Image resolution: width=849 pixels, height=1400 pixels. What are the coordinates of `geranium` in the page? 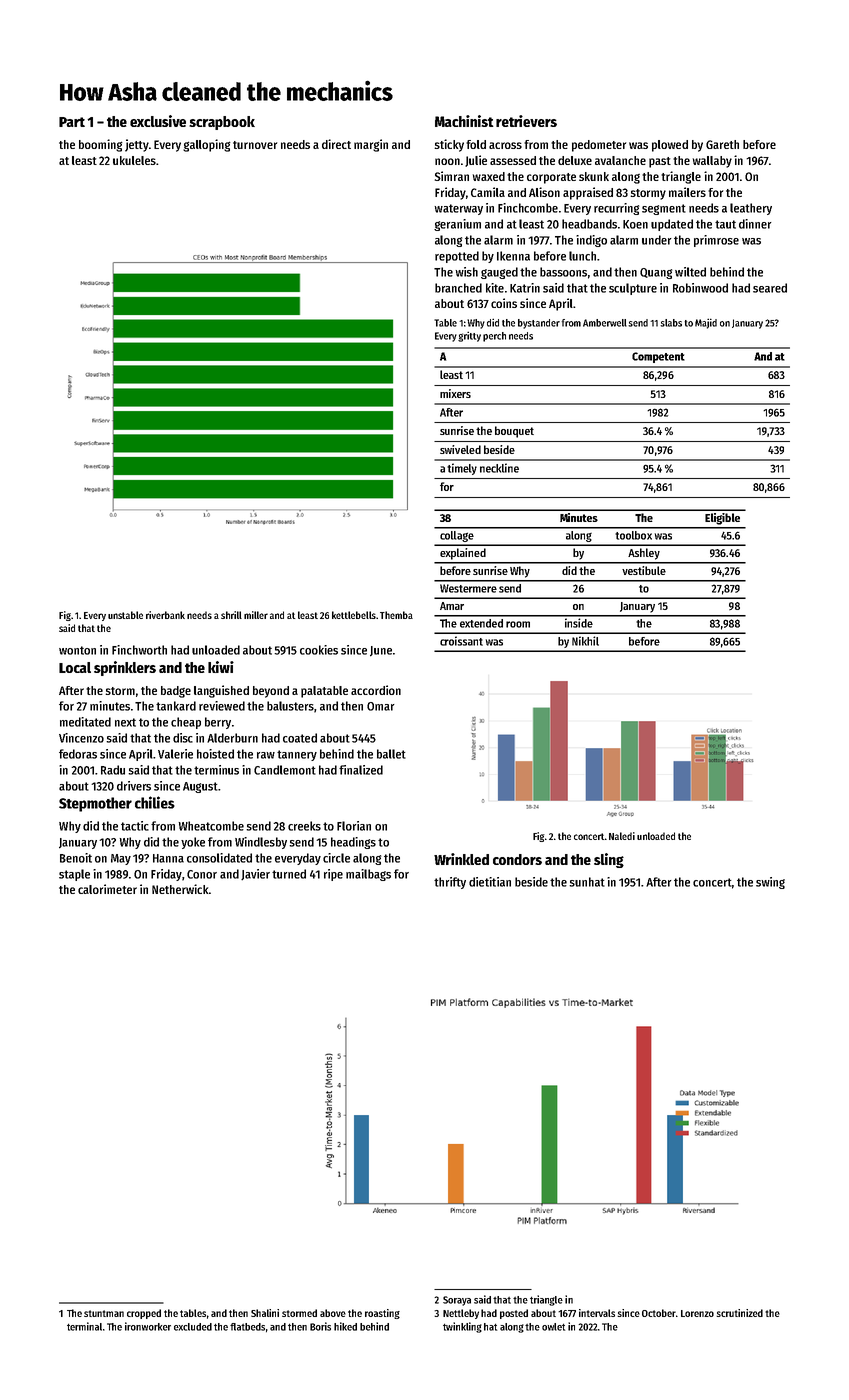 It's located at (457, 225).
